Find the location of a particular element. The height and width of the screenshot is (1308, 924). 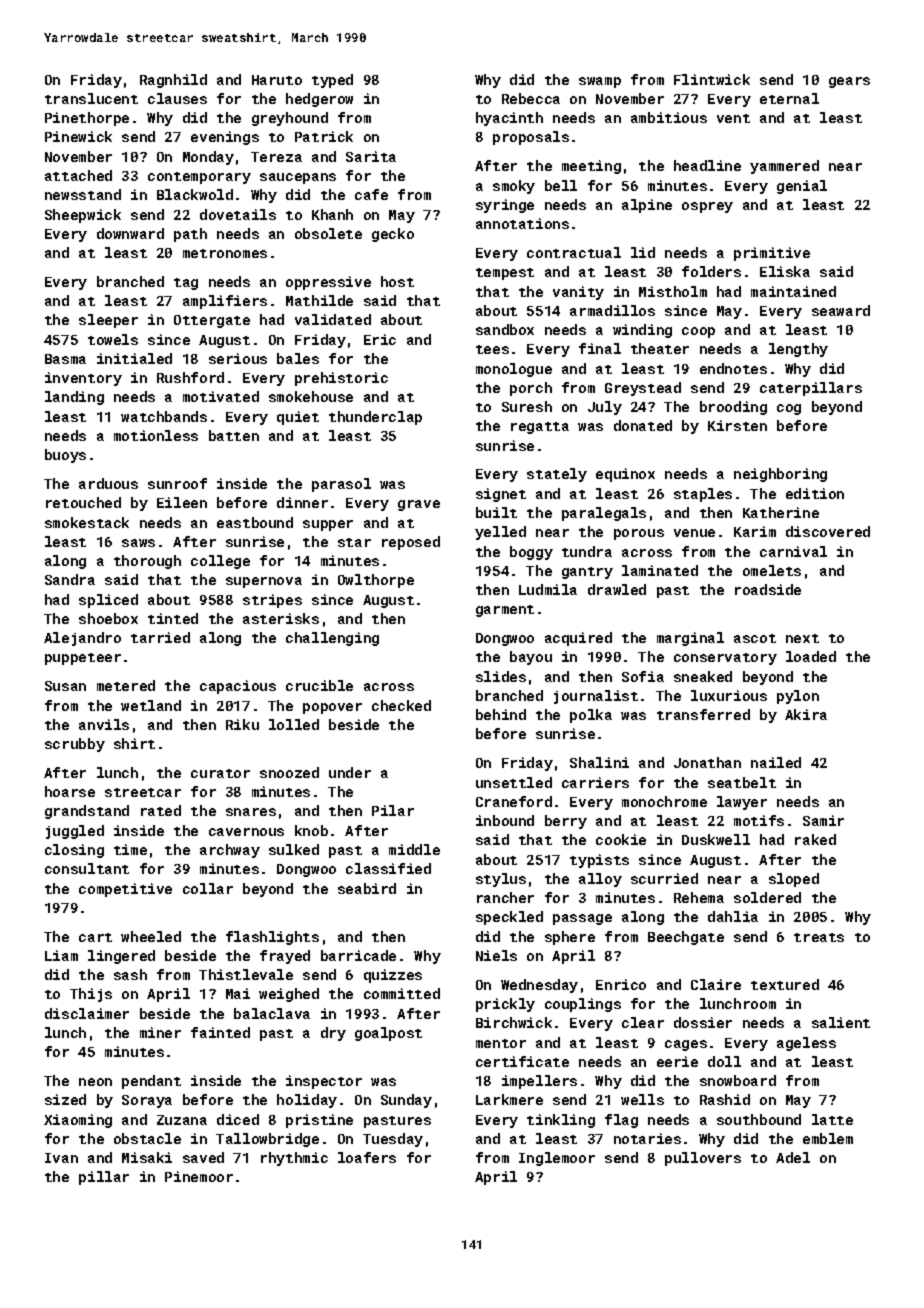

berry is located at coordinates (566, 822).
